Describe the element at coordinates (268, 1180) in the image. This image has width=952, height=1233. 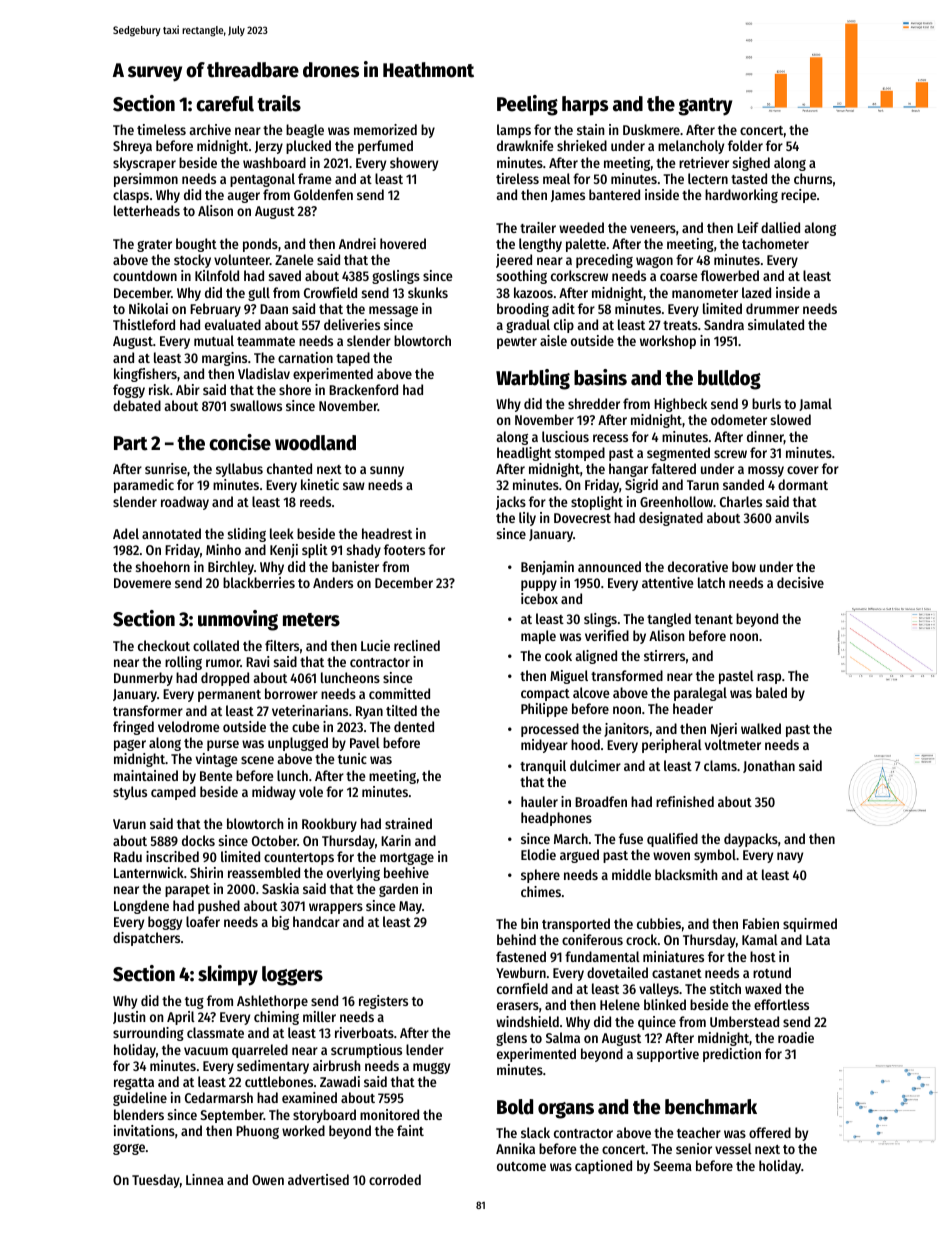
I see `Owen` at that location.
